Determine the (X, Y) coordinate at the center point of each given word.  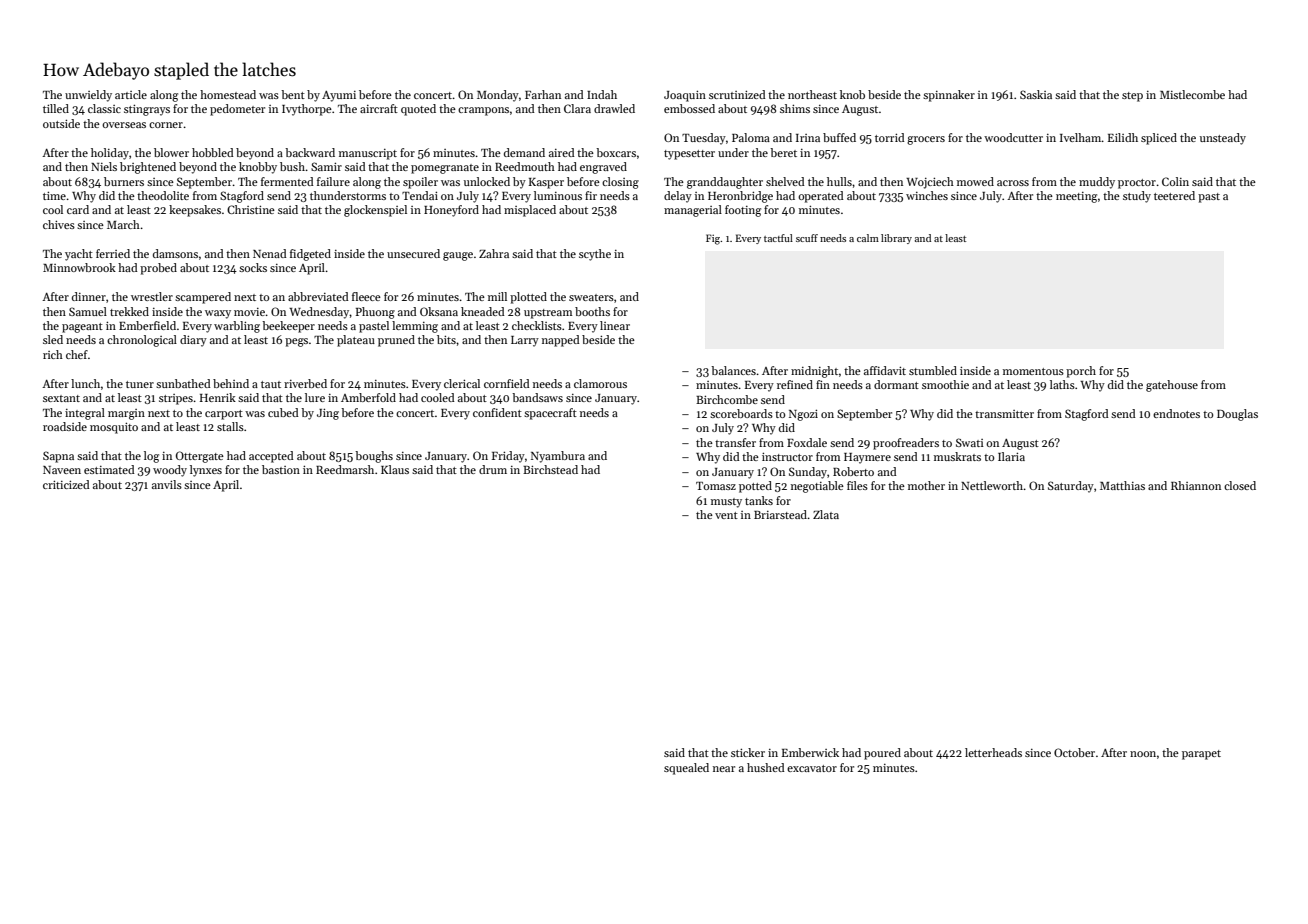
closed (1240, 485)
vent (726, 515)
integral (85, 414)
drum (493, 469)
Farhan (543, 94)
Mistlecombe (1192, 94)
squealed (686, 769)
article (131, 94)
